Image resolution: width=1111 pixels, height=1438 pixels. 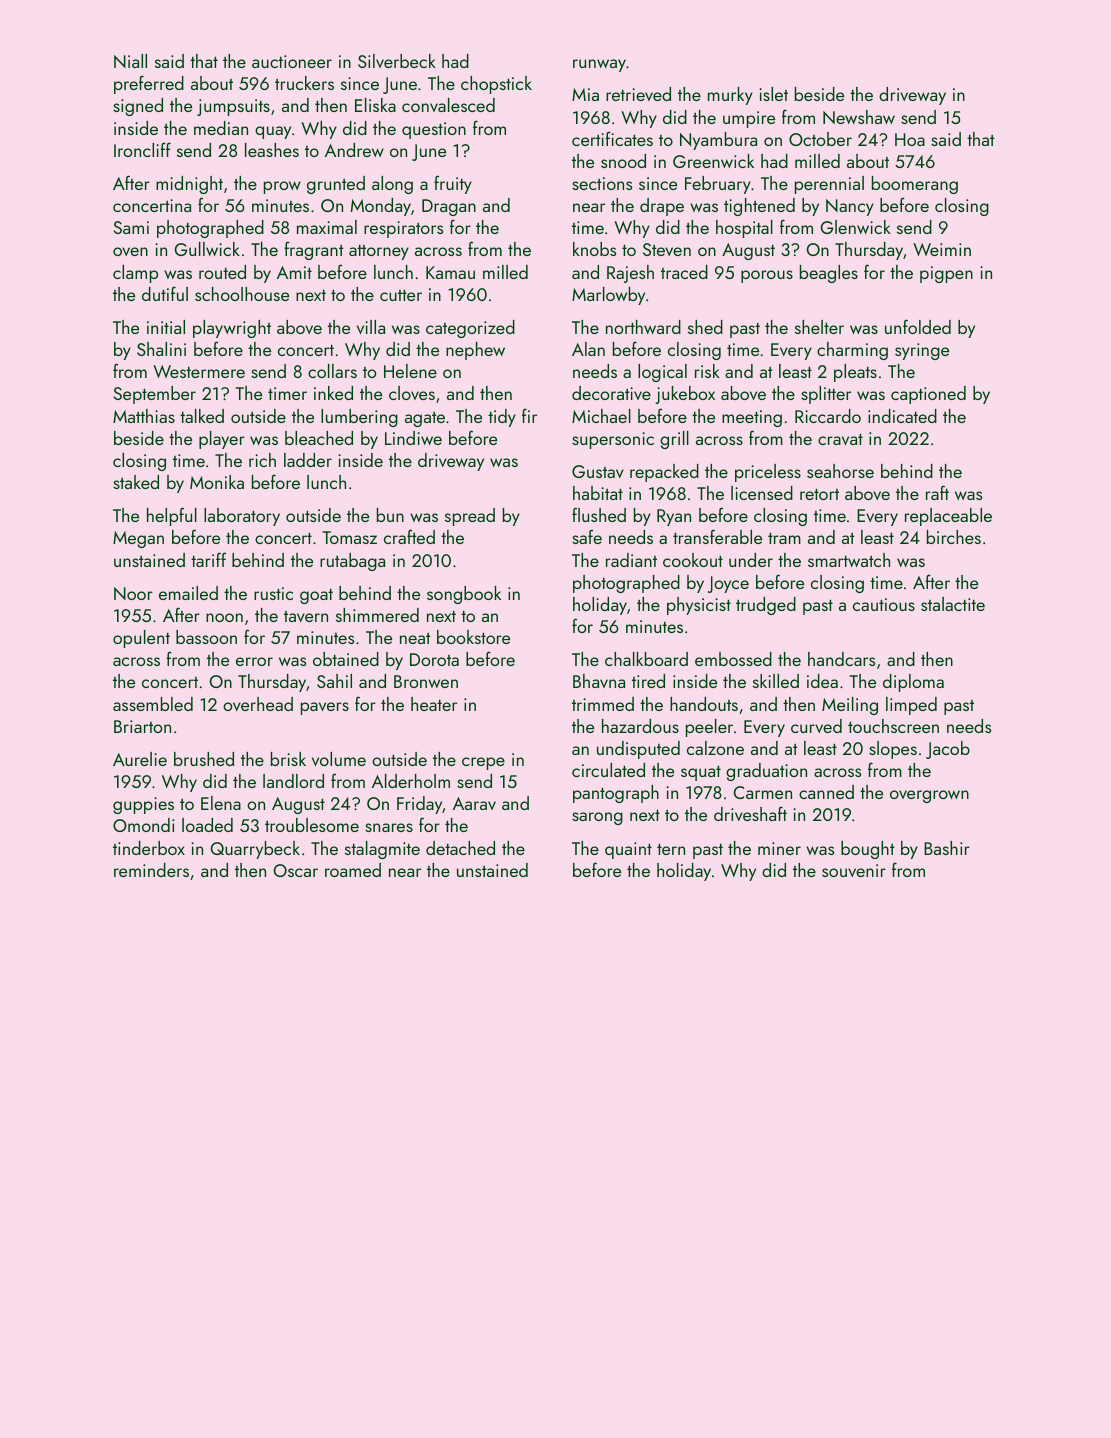 I want to click on Silverbeck, so click(x=397, y=61).
